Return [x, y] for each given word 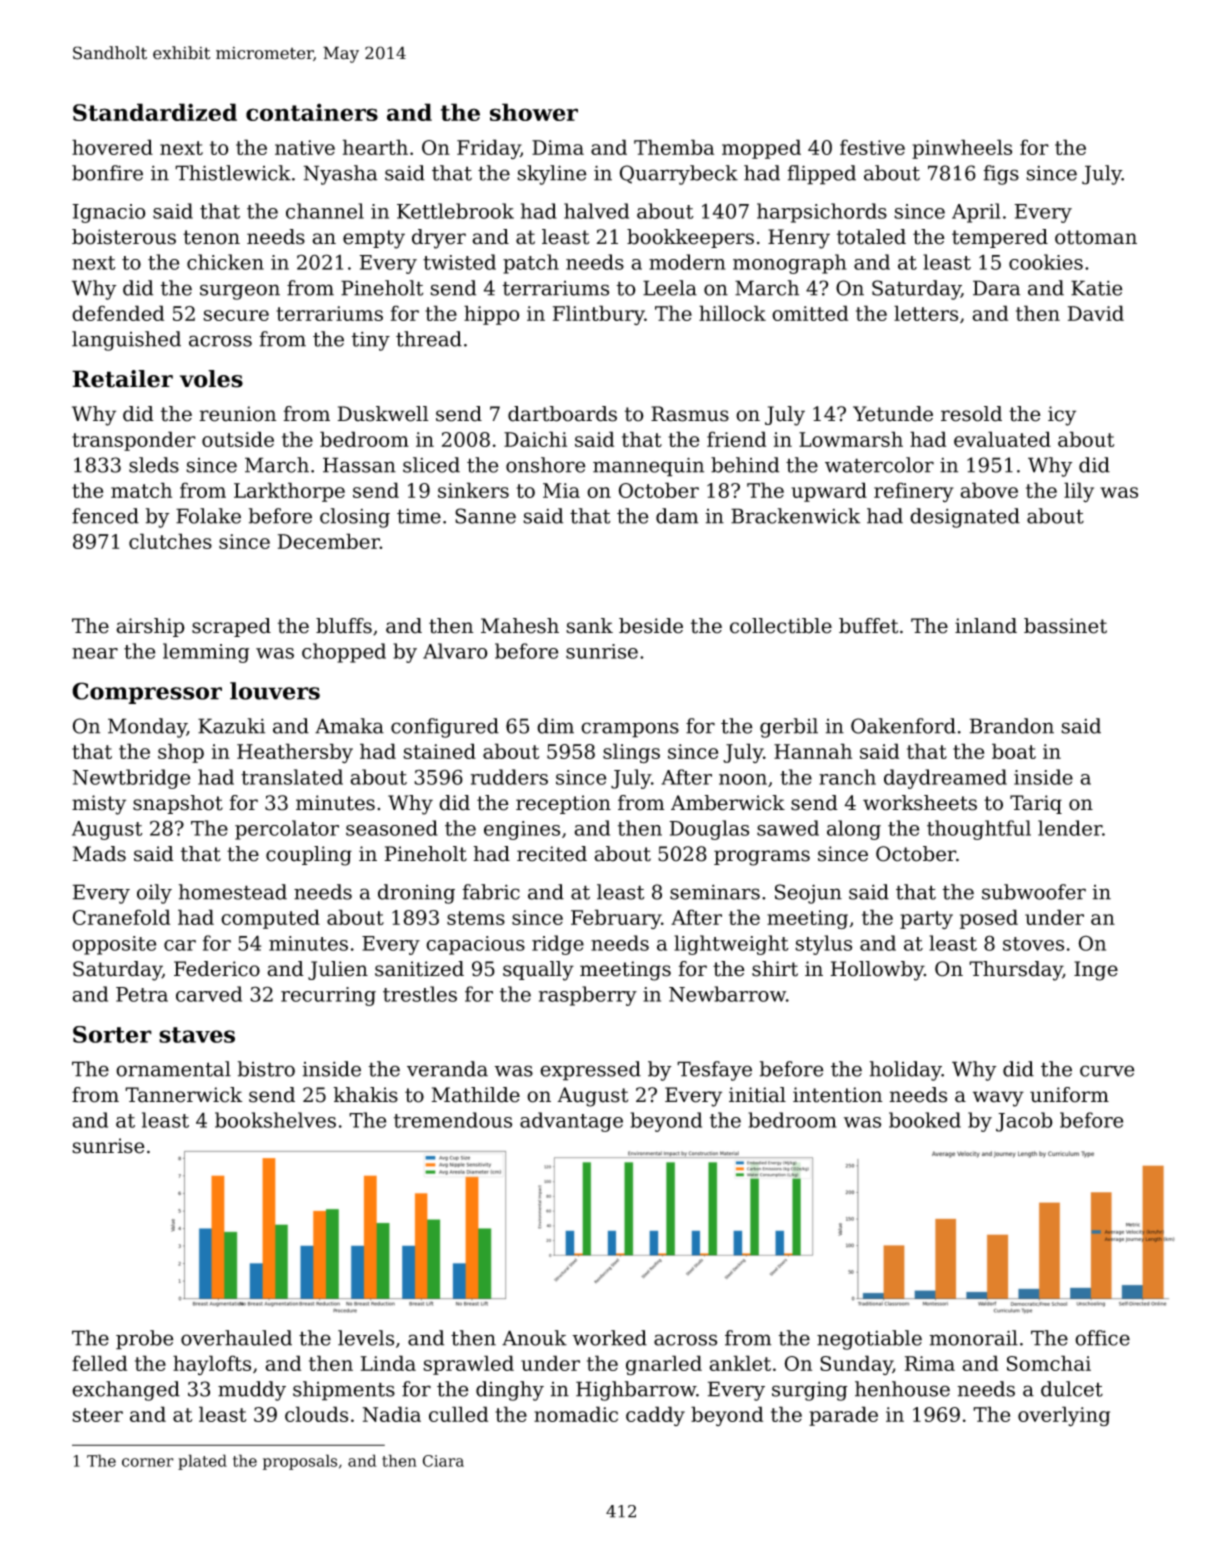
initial [757, 1095]
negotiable [869, 1340]
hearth [375, 147]
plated [202, 1462]
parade [843, 1416]
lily [1079, 492]
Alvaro [455, 651]
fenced [105, 516]
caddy [655, 1416]
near [95, 653]
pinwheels [962, 149]
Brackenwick [795, 516]
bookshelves [275, 1120]
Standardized [155, 112]
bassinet [1065, 626]
